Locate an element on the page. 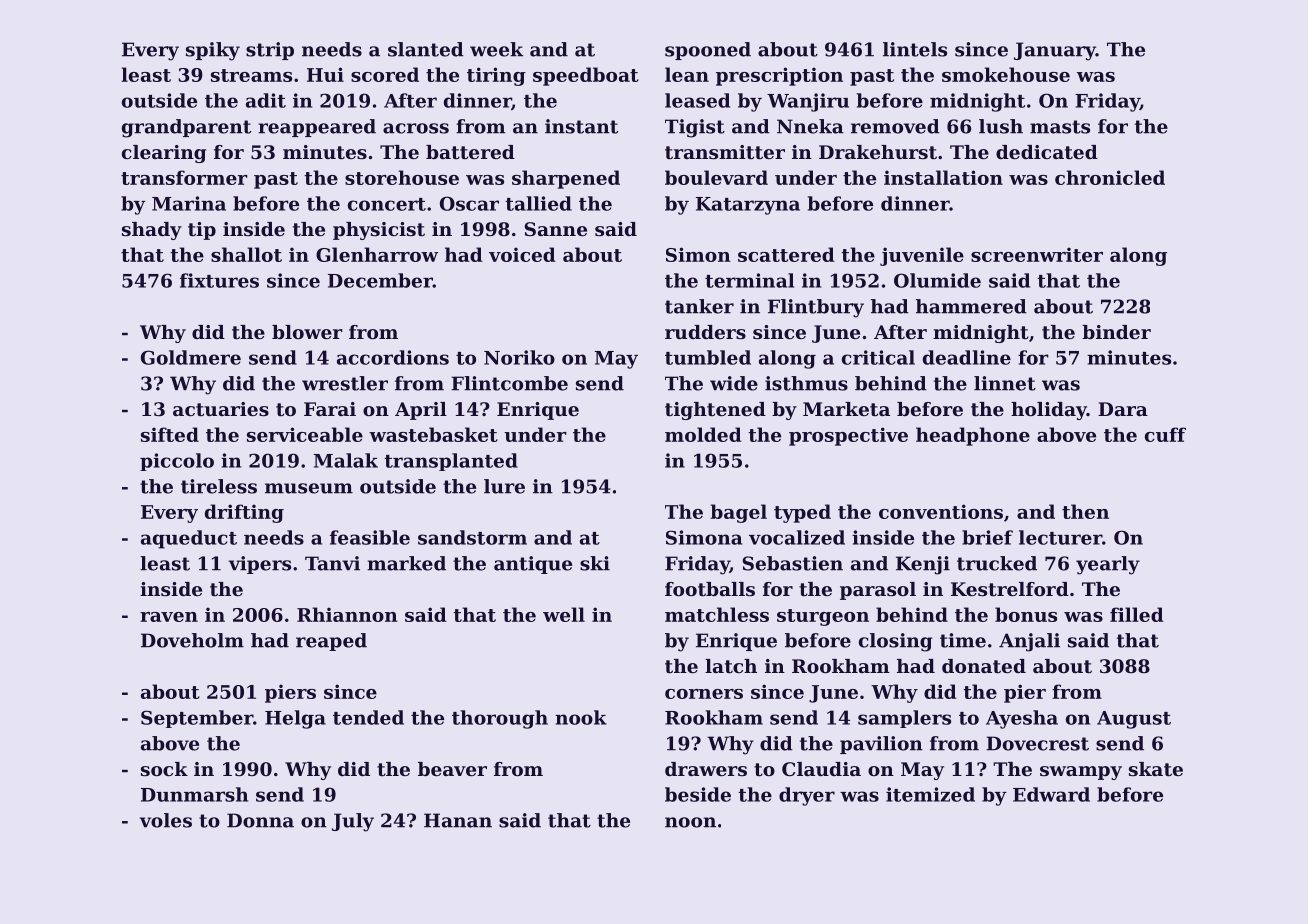 This document has width=1308, height=924. wrestler is located at coordinates (345, 383).
